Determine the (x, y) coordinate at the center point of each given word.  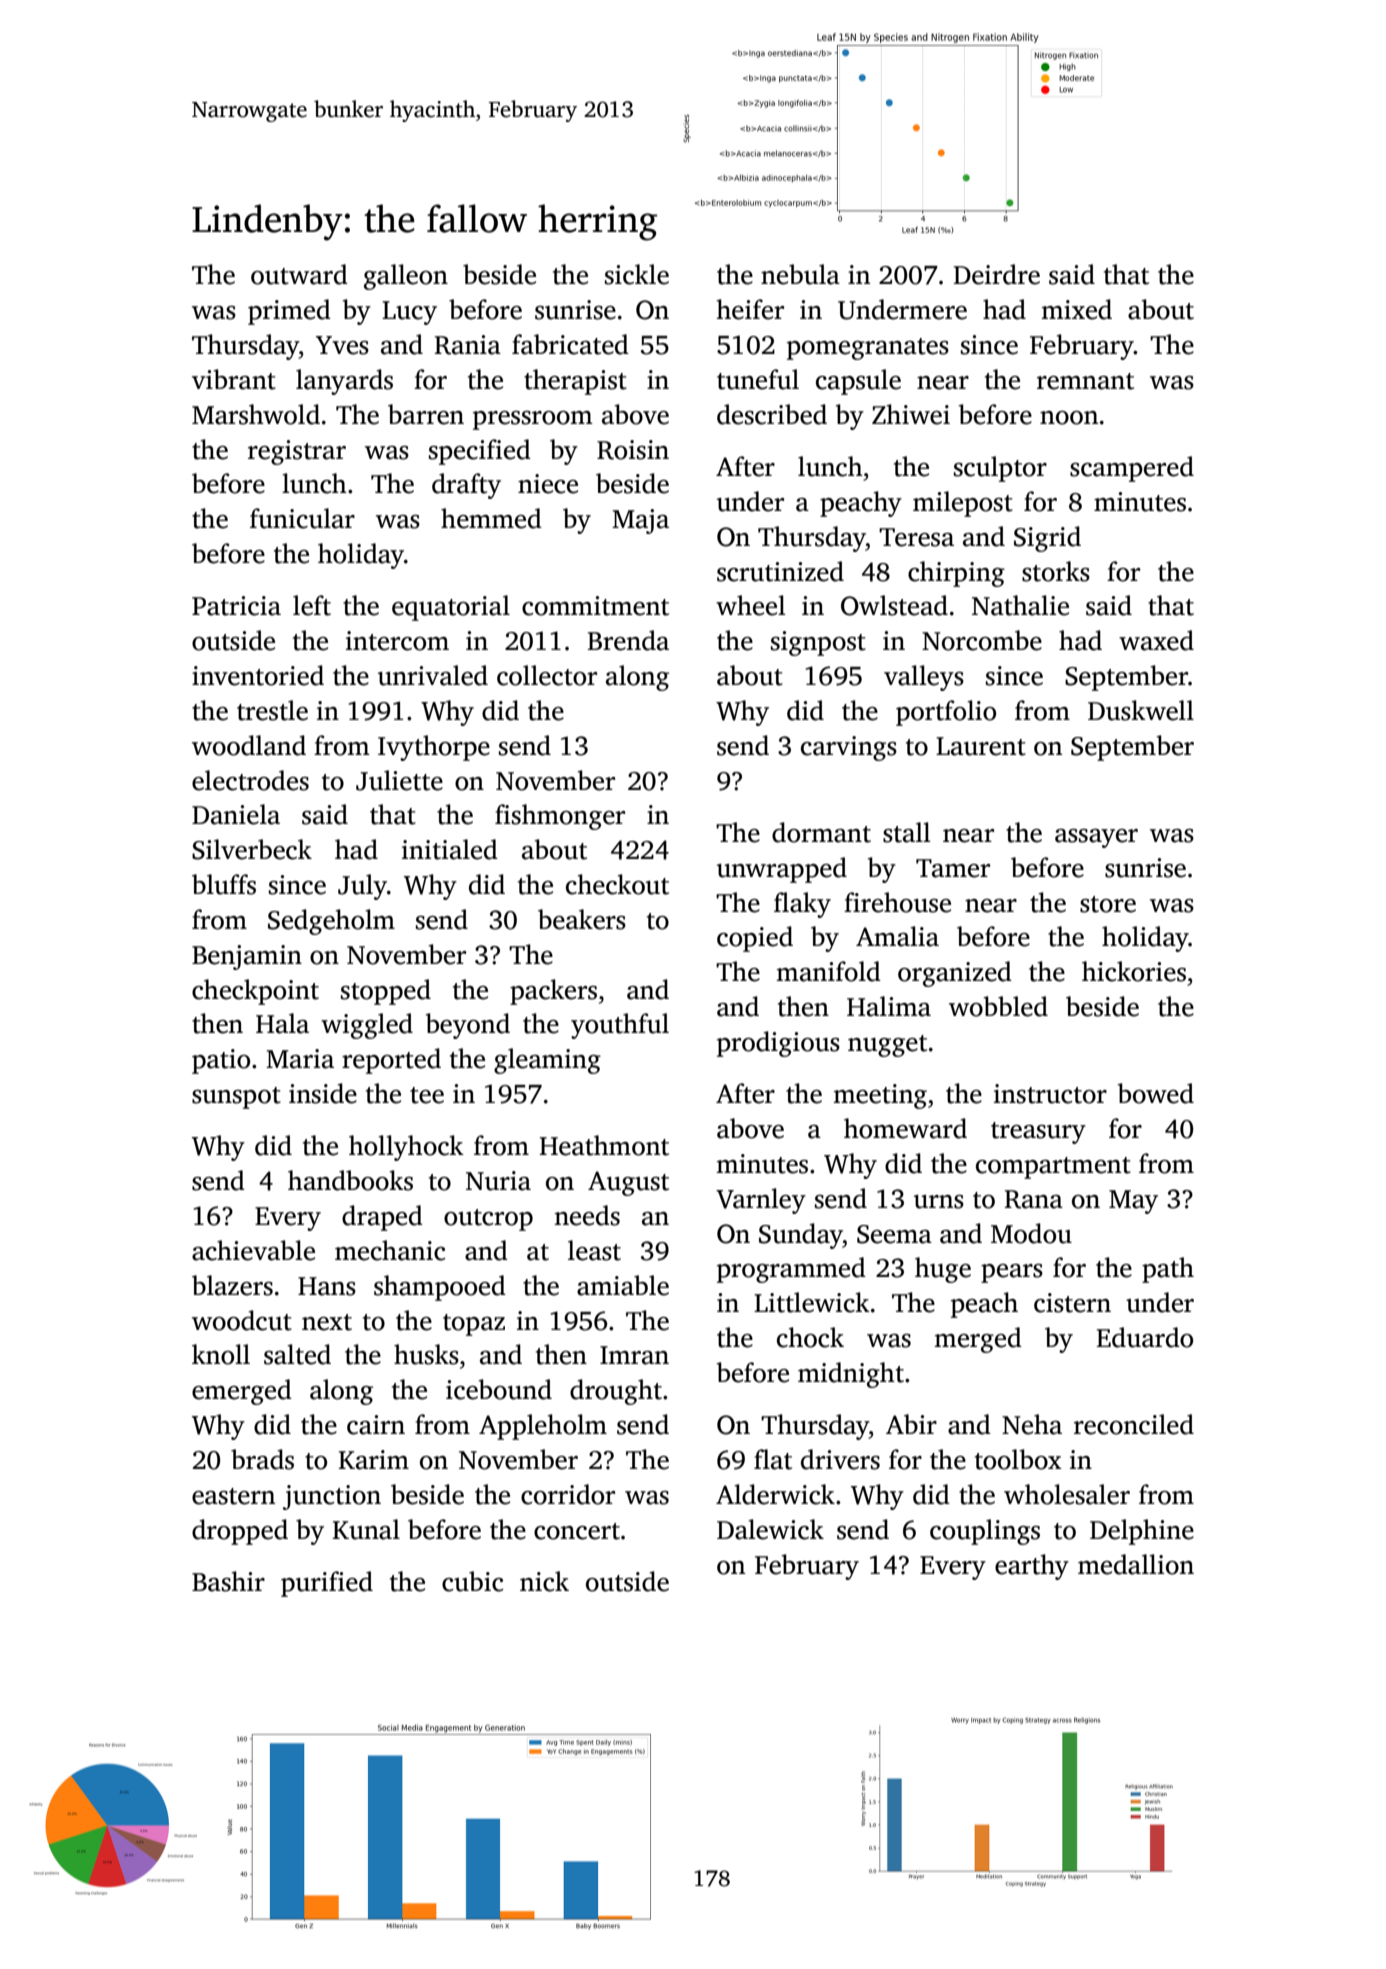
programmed (791, 1270)
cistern (1072, 1303)
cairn (376, 1425)
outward (299, 274)
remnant (1085, 381)
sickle (637, 274)
